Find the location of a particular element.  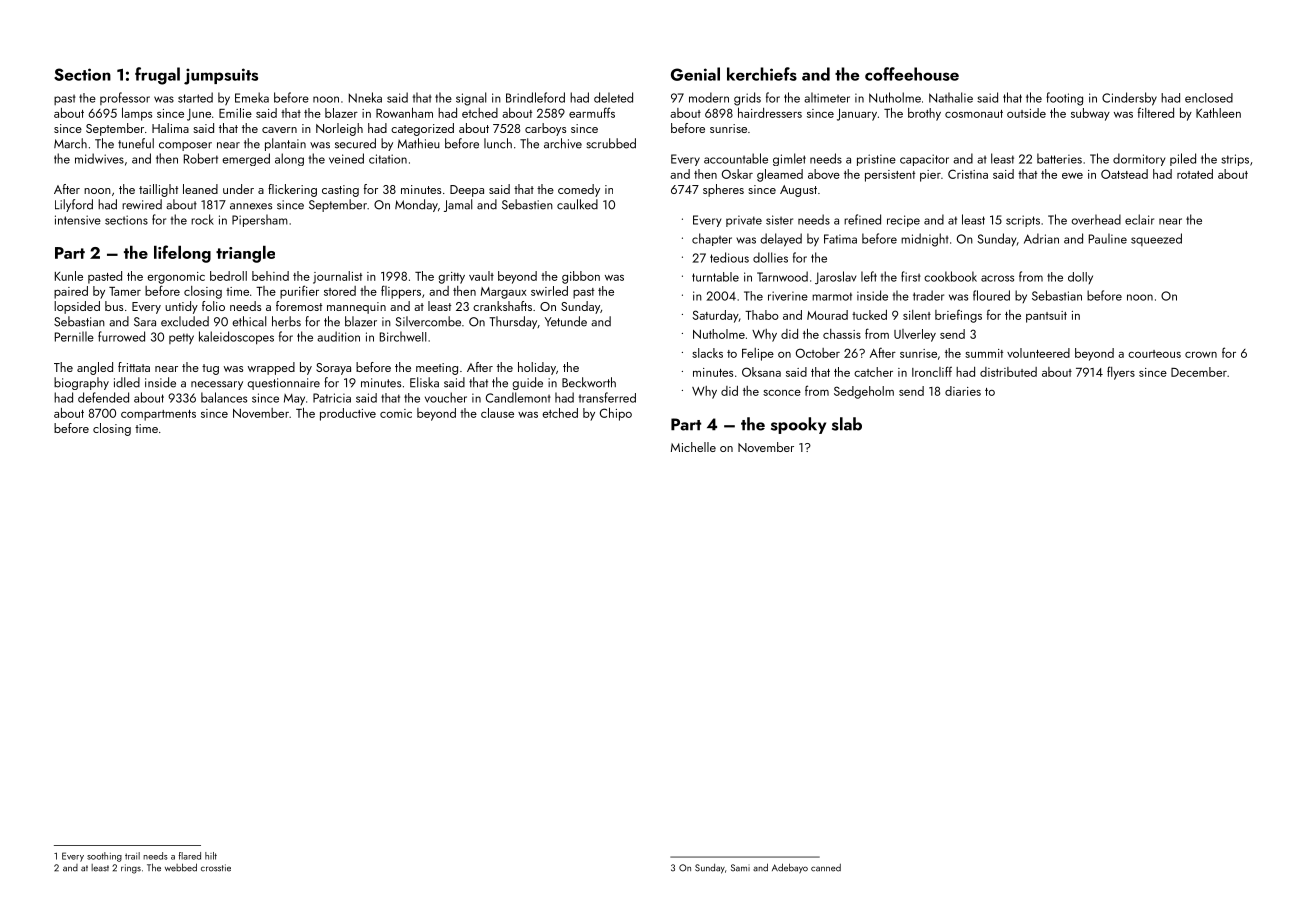

slab is located at coordinates (847, 424).
